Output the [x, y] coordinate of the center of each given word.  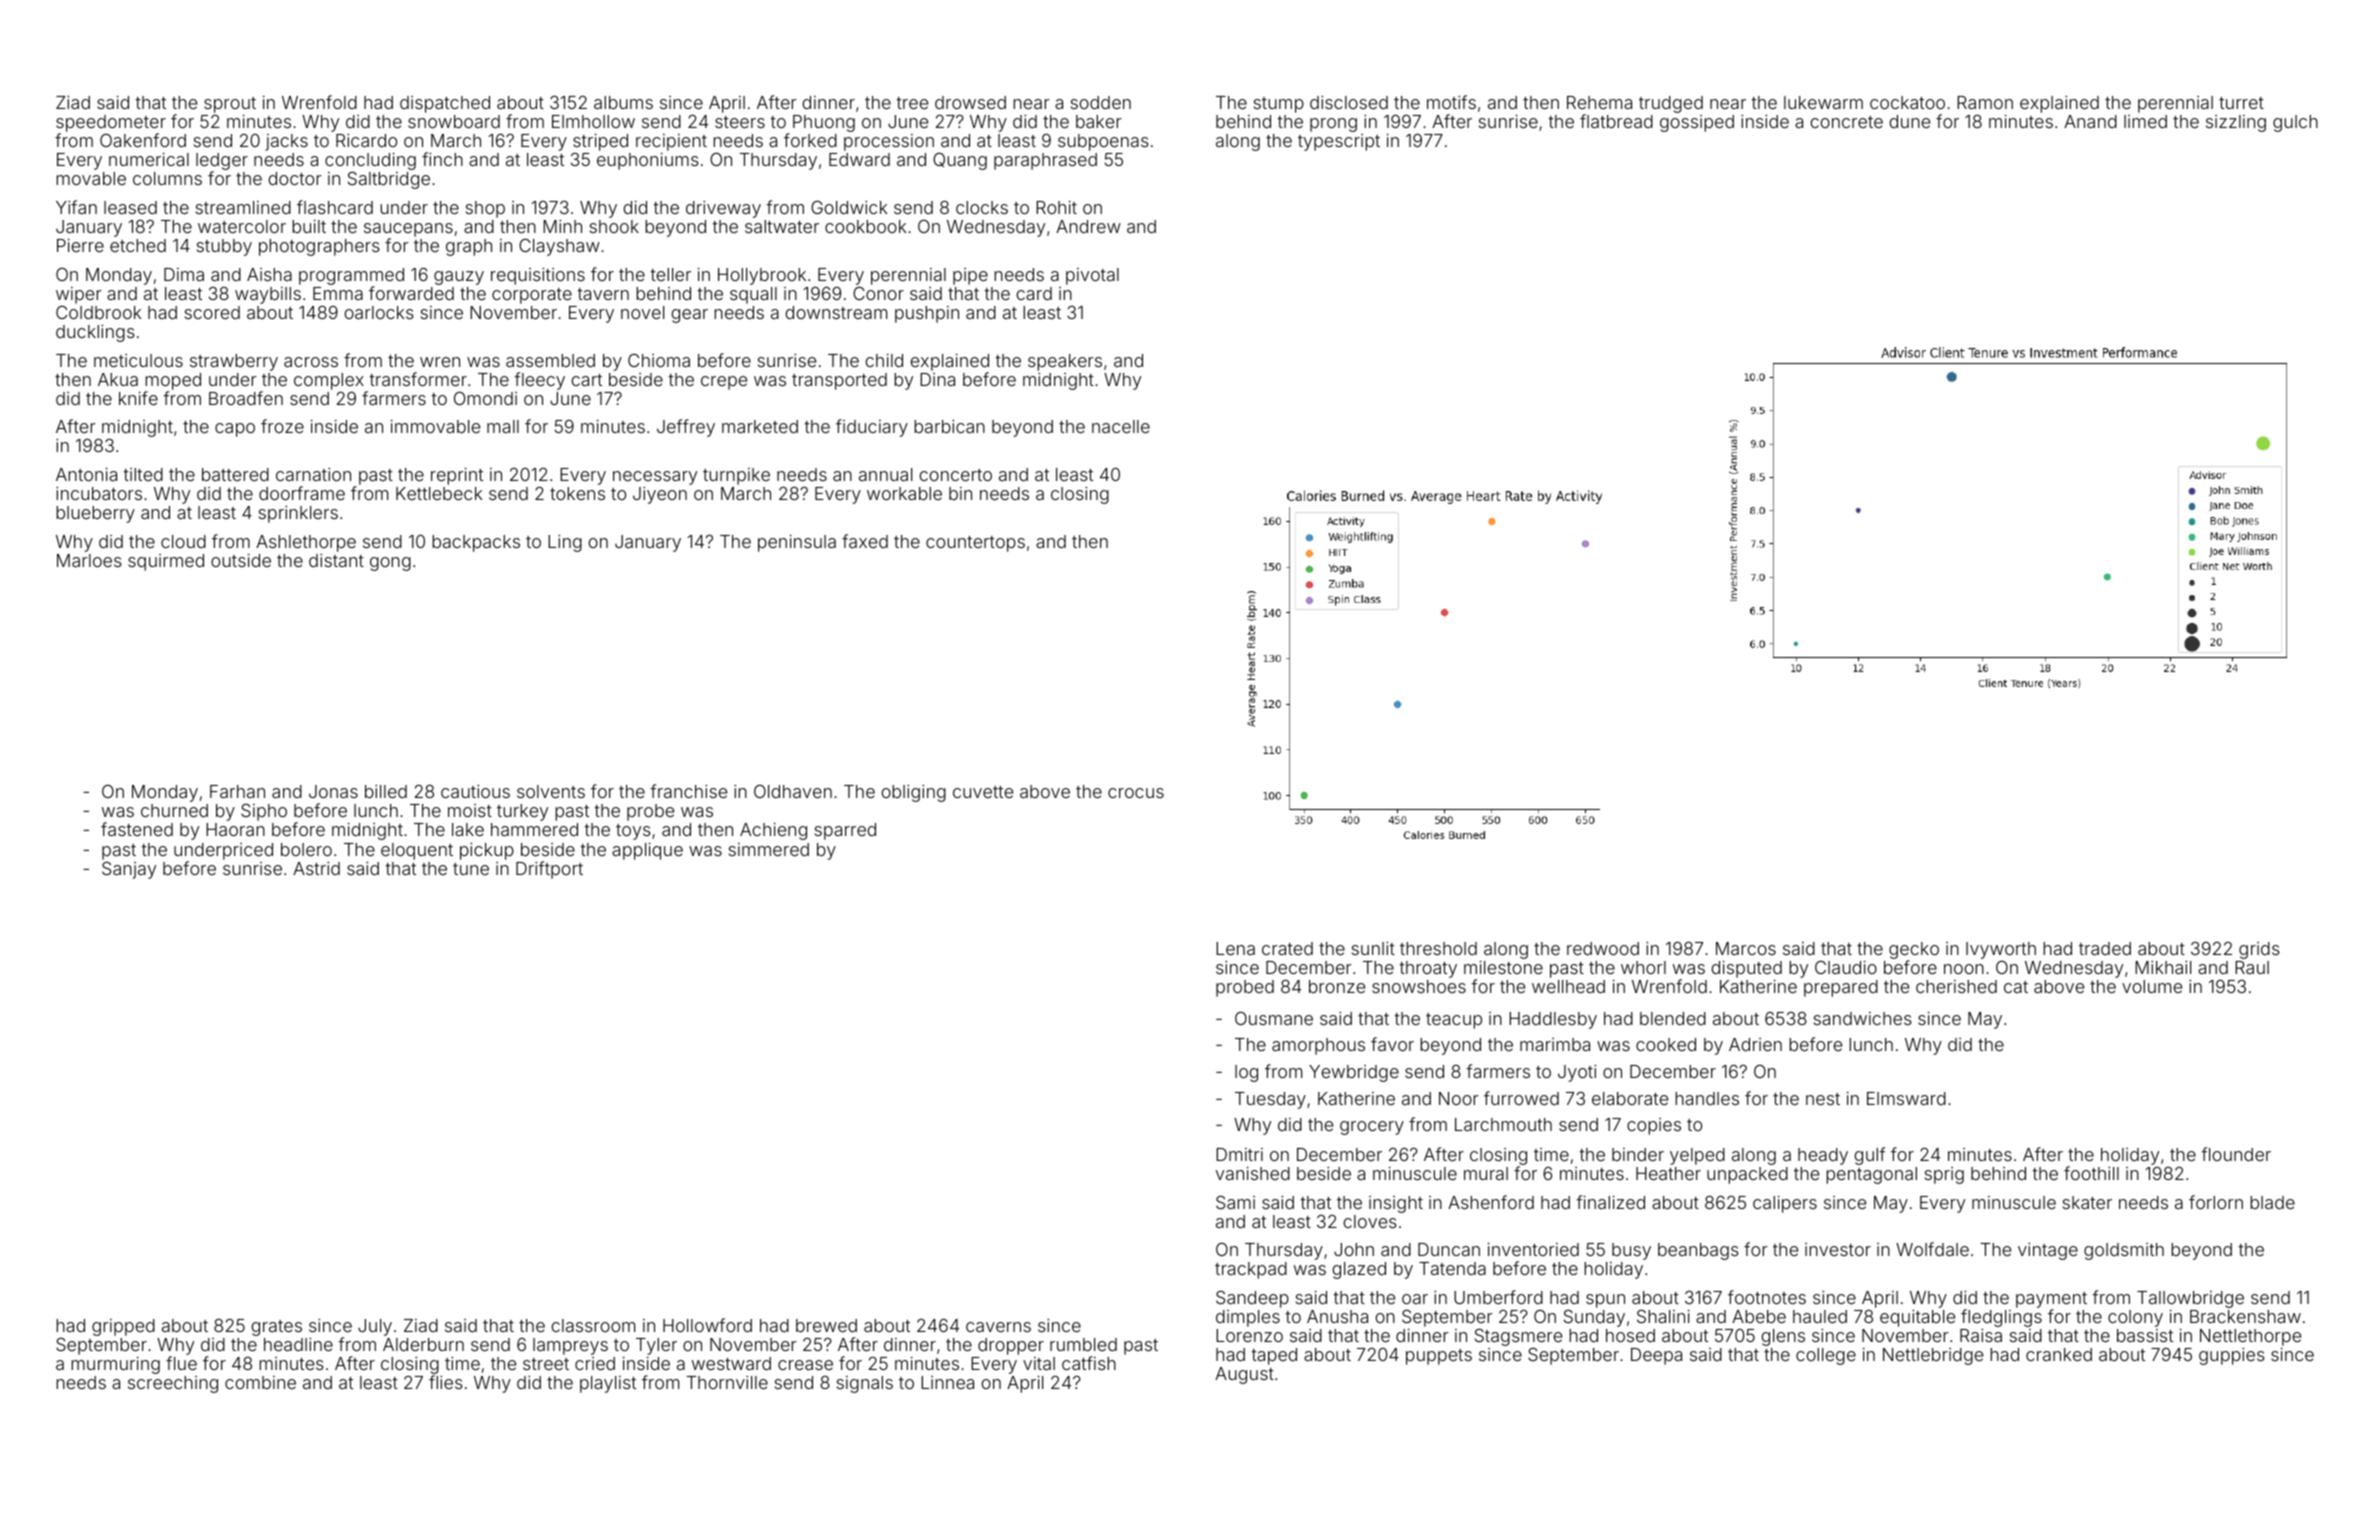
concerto [956, 475]
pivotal [1092, 276]
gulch [2295, 123]
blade [2272, 1202]
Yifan [76, 207]
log [1246, 1073]
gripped [123, 1327]
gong [390, 564]
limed [2145, 121]
